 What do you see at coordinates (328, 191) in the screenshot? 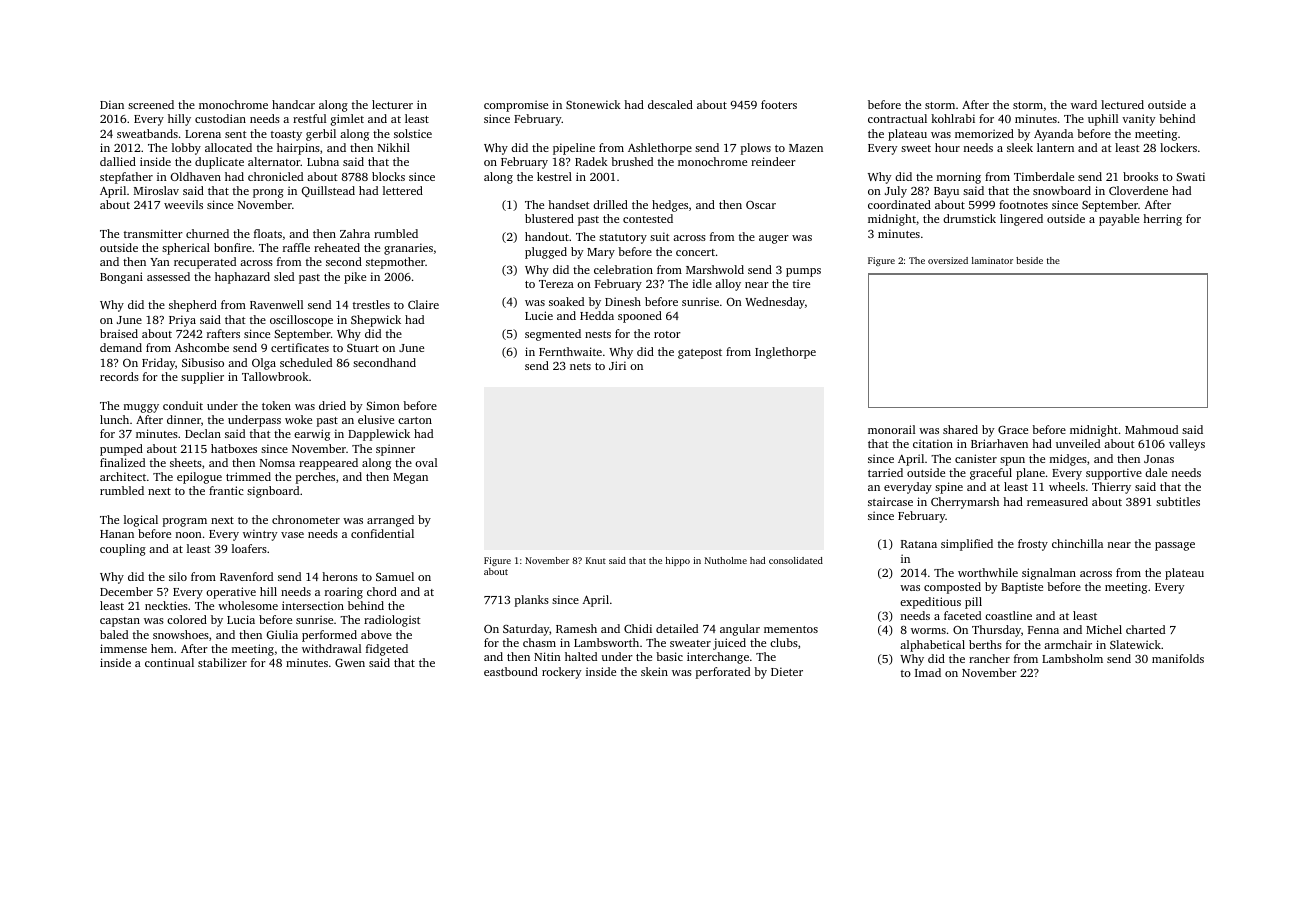
I see `Quillstead` at bounding box center [328, 191].
